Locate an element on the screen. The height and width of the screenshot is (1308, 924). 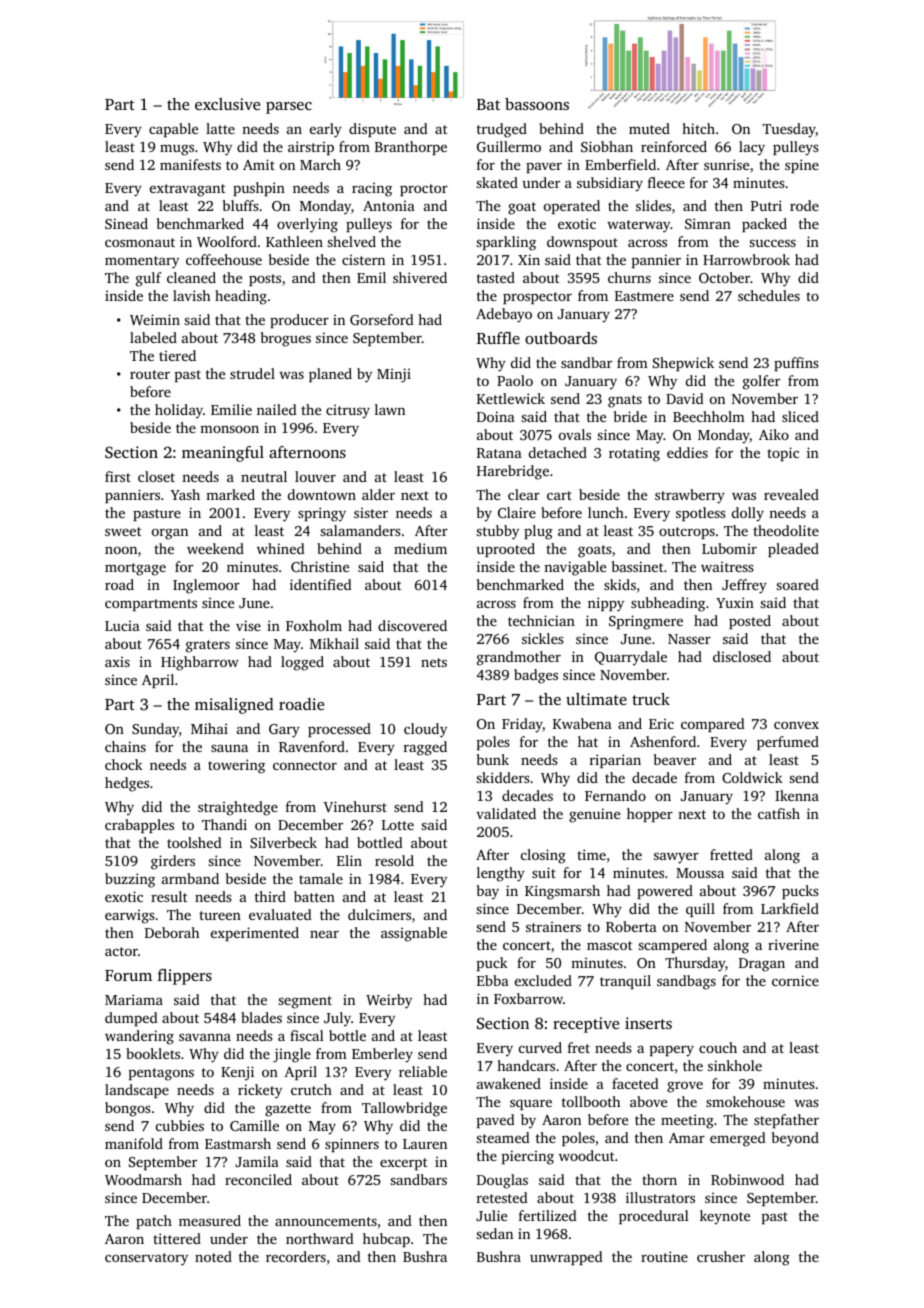
neutral is located at coordinates (264, 476).
